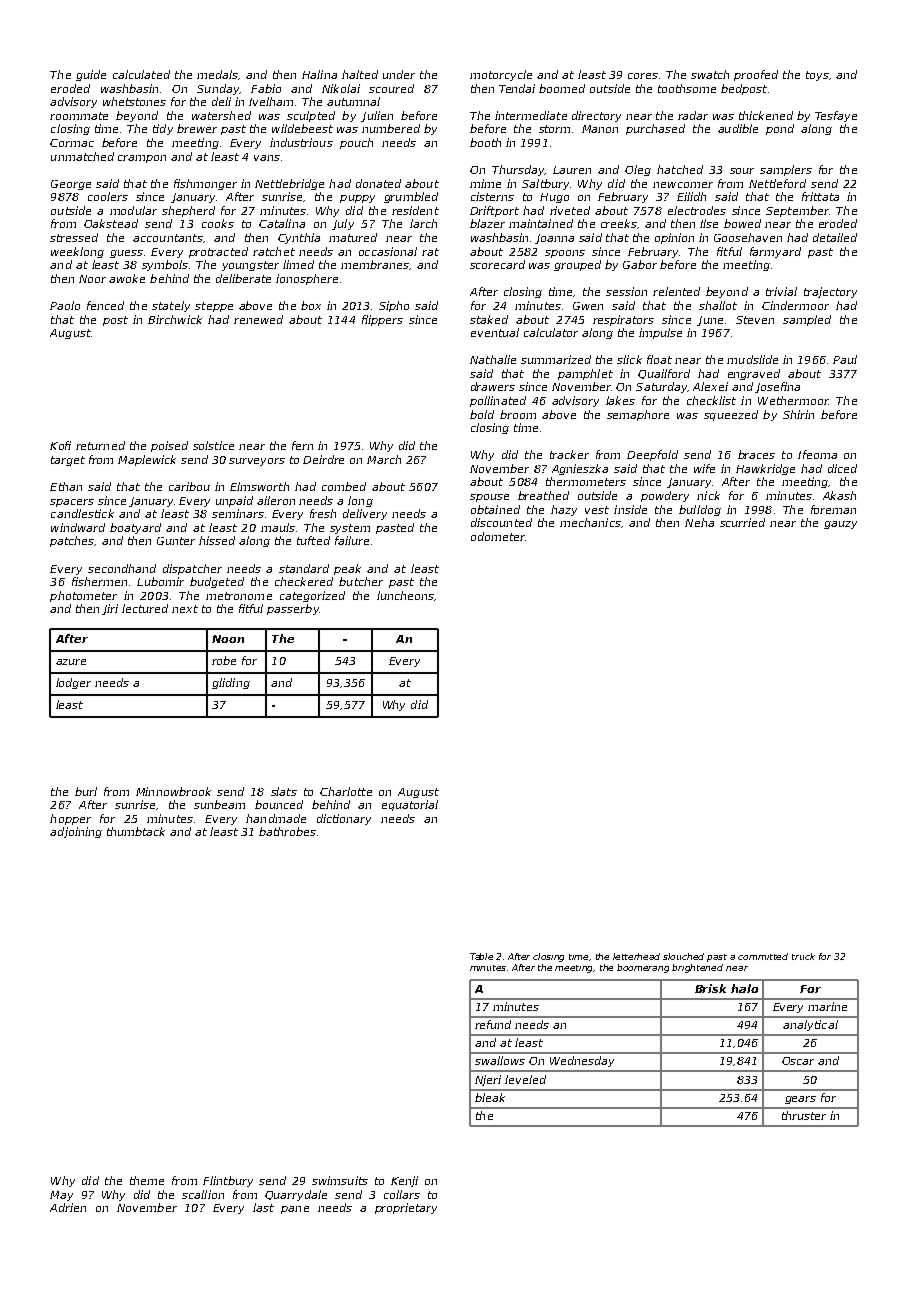  I want to click on proofed, so click(756, 75).
